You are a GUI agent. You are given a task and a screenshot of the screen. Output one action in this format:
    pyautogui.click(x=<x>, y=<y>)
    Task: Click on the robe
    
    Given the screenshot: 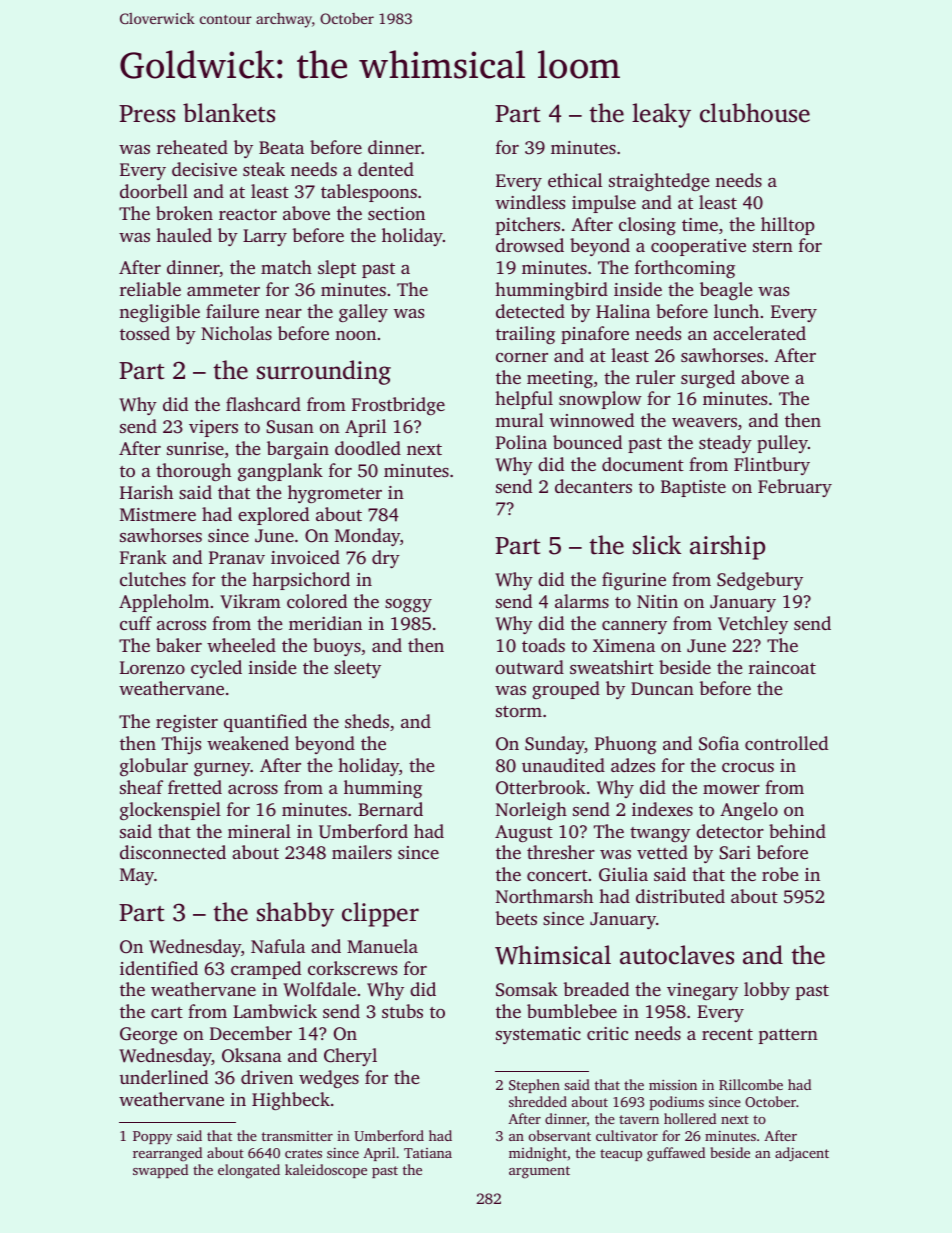 What is the action you would take?
    pyautogui.click(x=780, y=874)
